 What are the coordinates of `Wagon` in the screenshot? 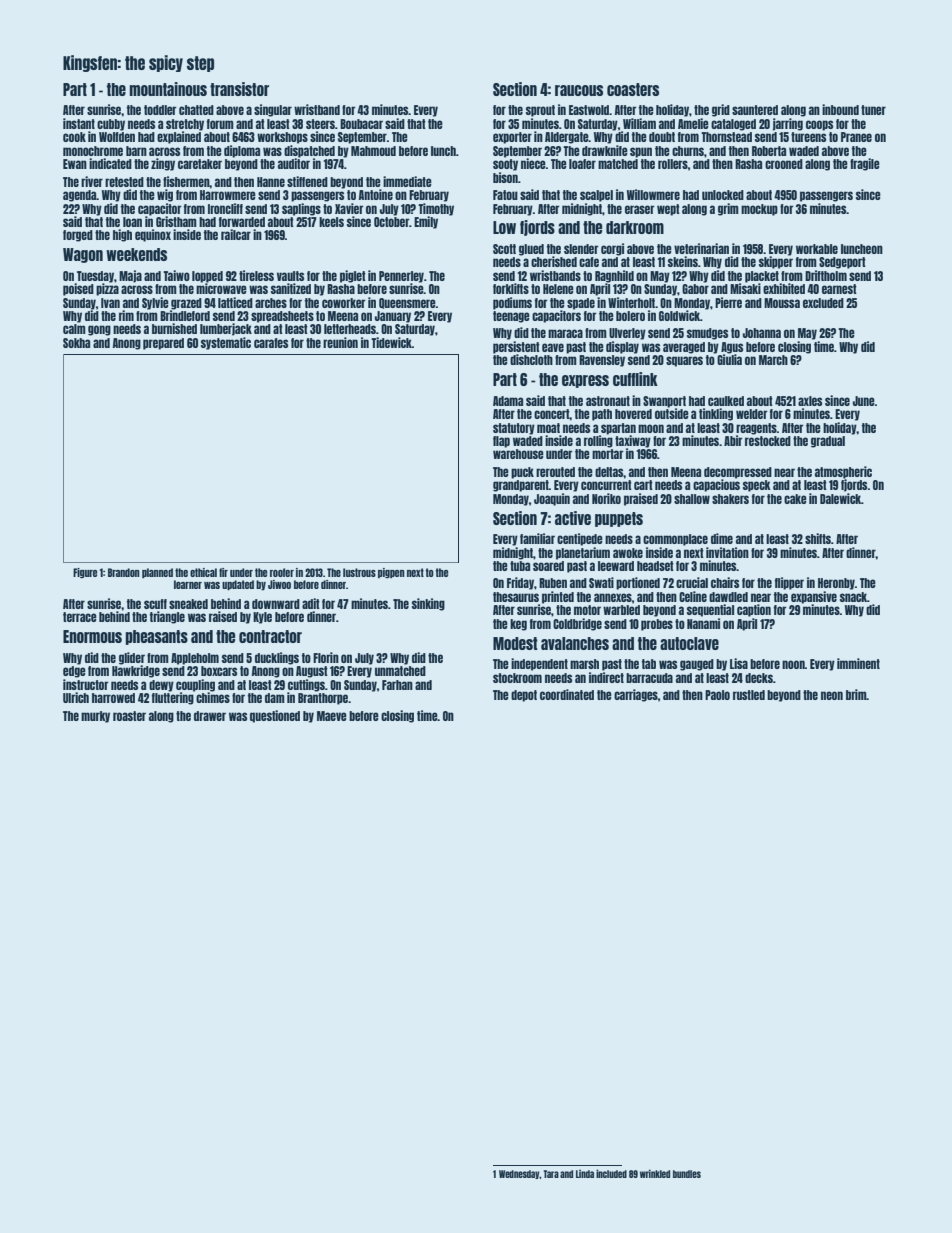 It's located at (83, 255).
